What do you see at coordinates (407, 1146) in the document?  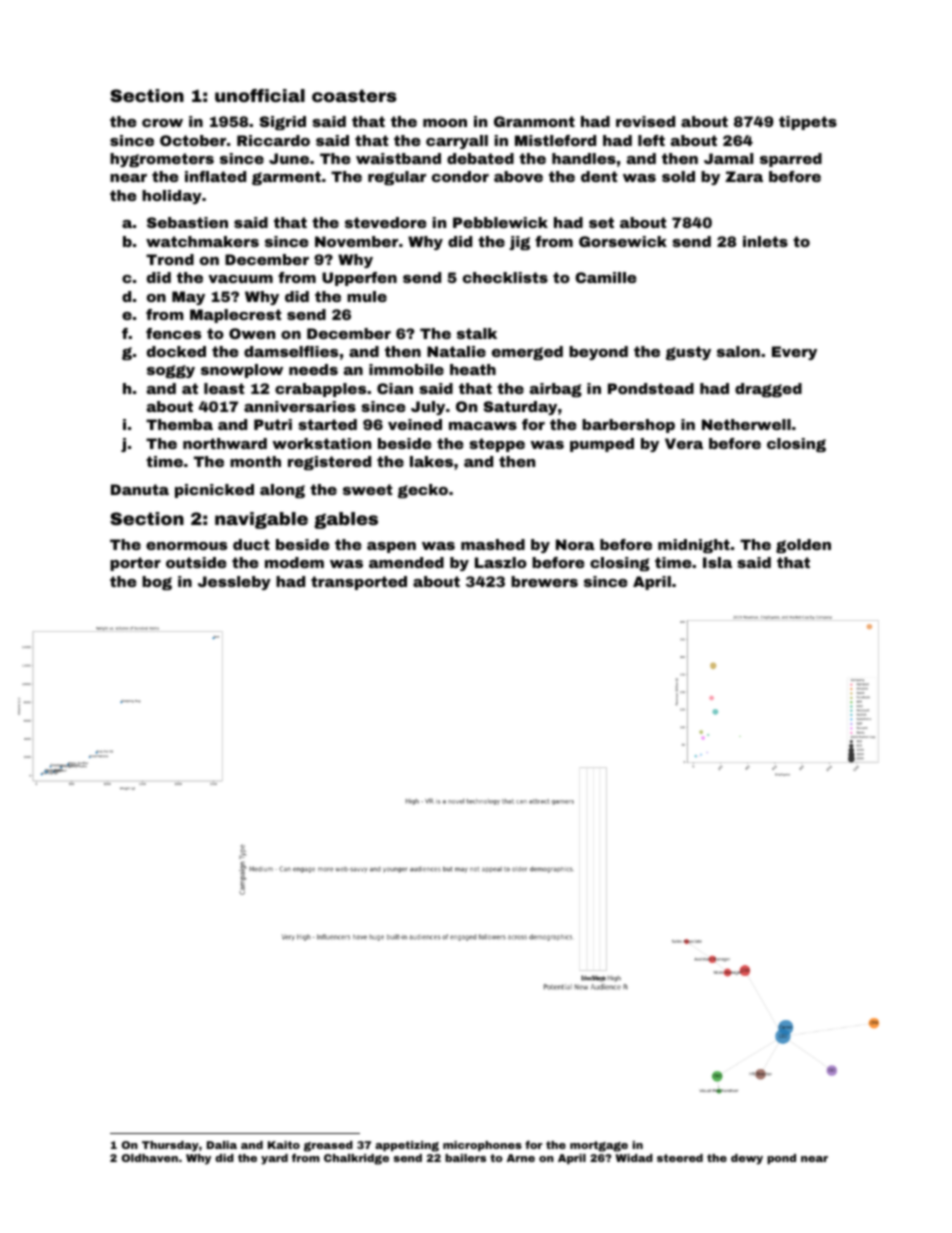 I see `appetizing` at bounding box center [407, 1146].
